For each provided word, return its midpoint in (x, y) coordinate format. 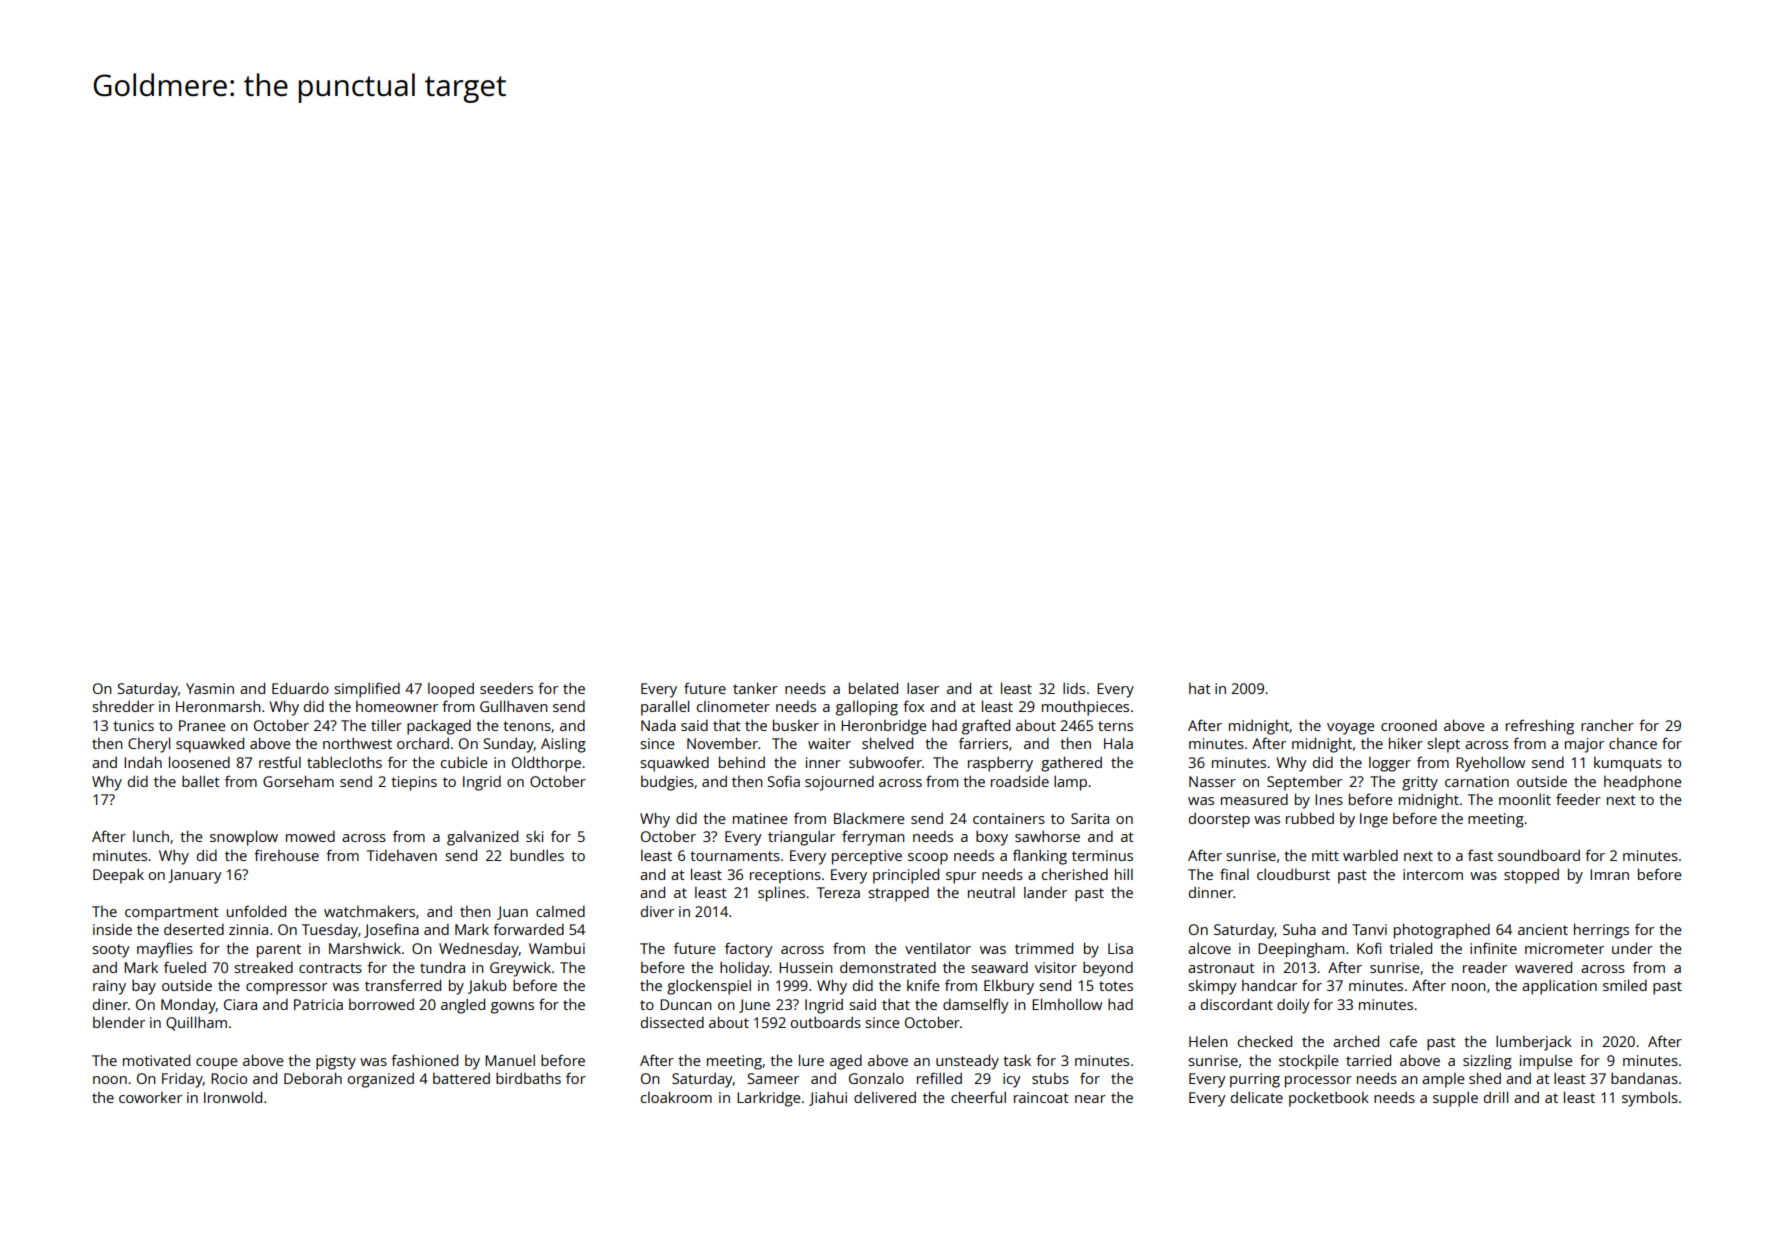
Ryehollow (1490, 764)
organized (381, 1080)
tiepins (414, 783)
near (1090, 1099)
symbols (1650, 1099)
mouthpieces (1085, 708)
